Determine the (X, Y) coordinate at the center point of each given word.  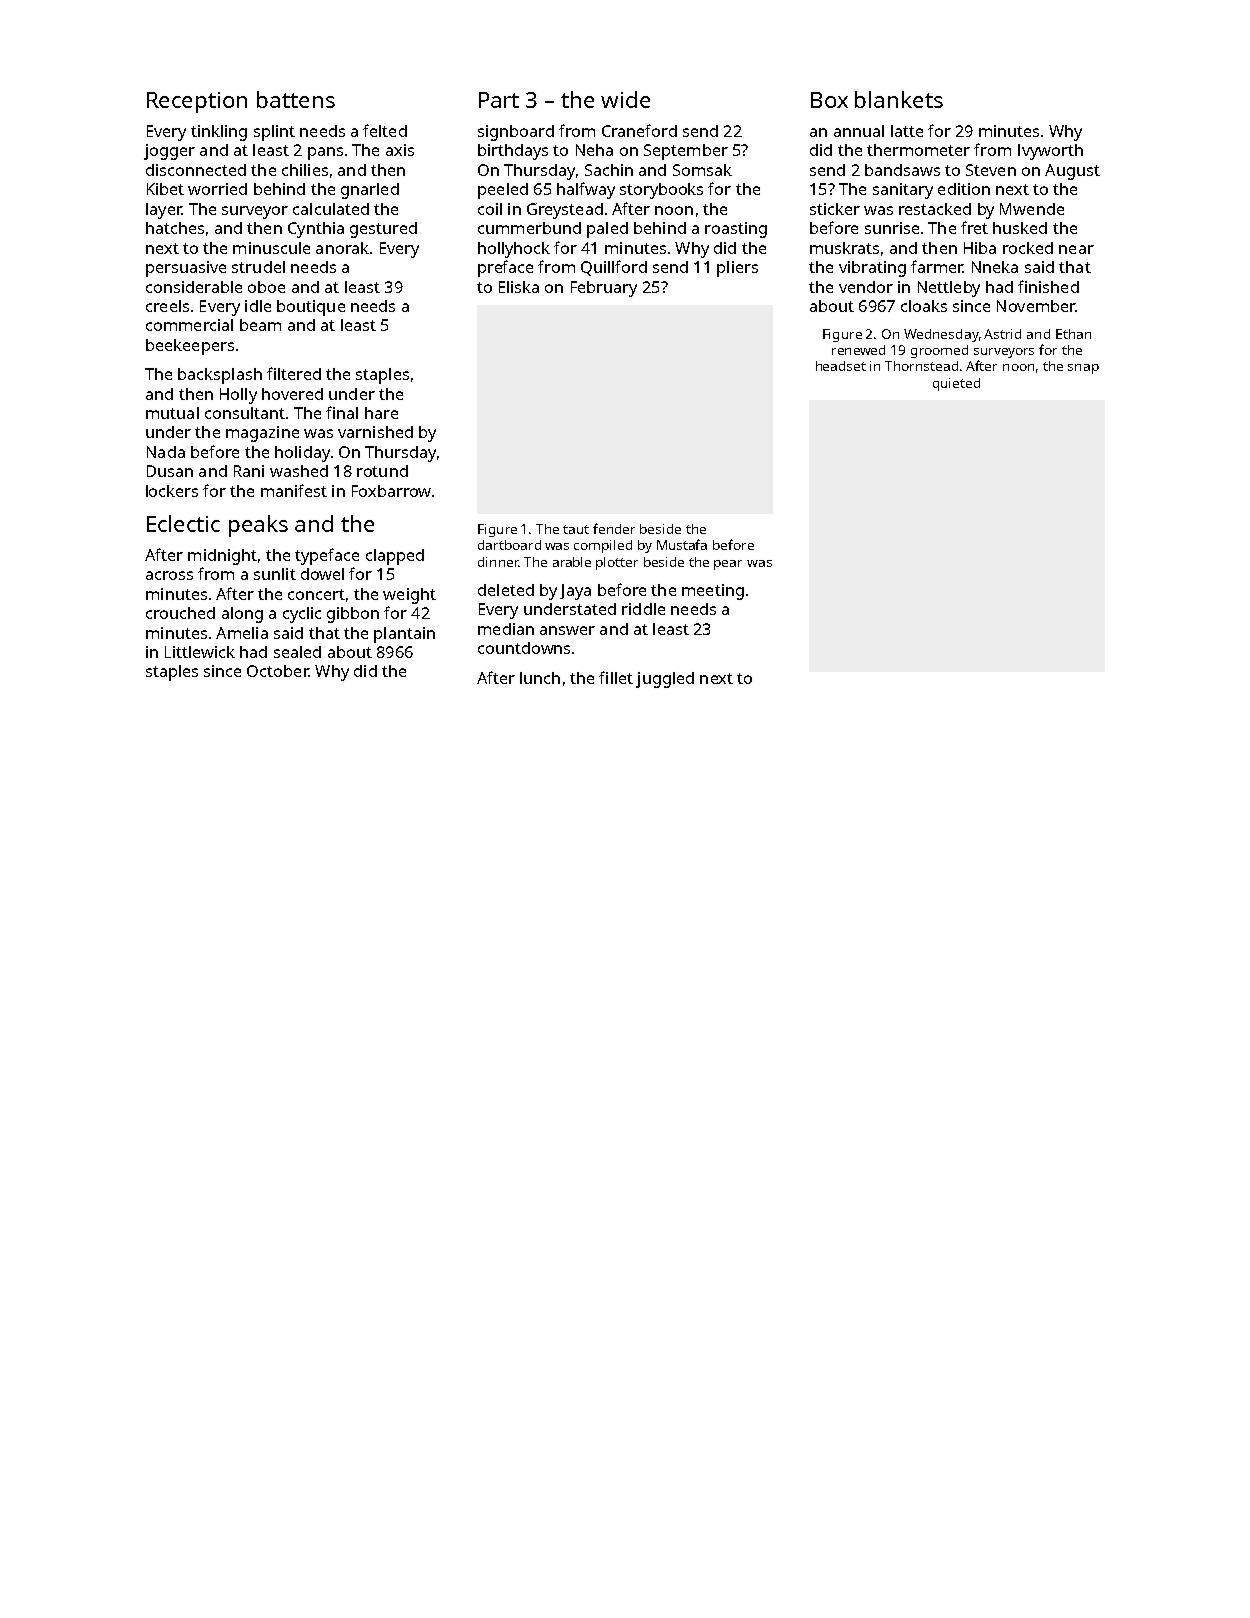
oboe (266, 287)
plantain (404, 635)
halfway (586, 190)
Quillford (614, 268)
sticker (835, 209)
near (1076, 249)
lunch (540, 678)
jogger (169, 152)
